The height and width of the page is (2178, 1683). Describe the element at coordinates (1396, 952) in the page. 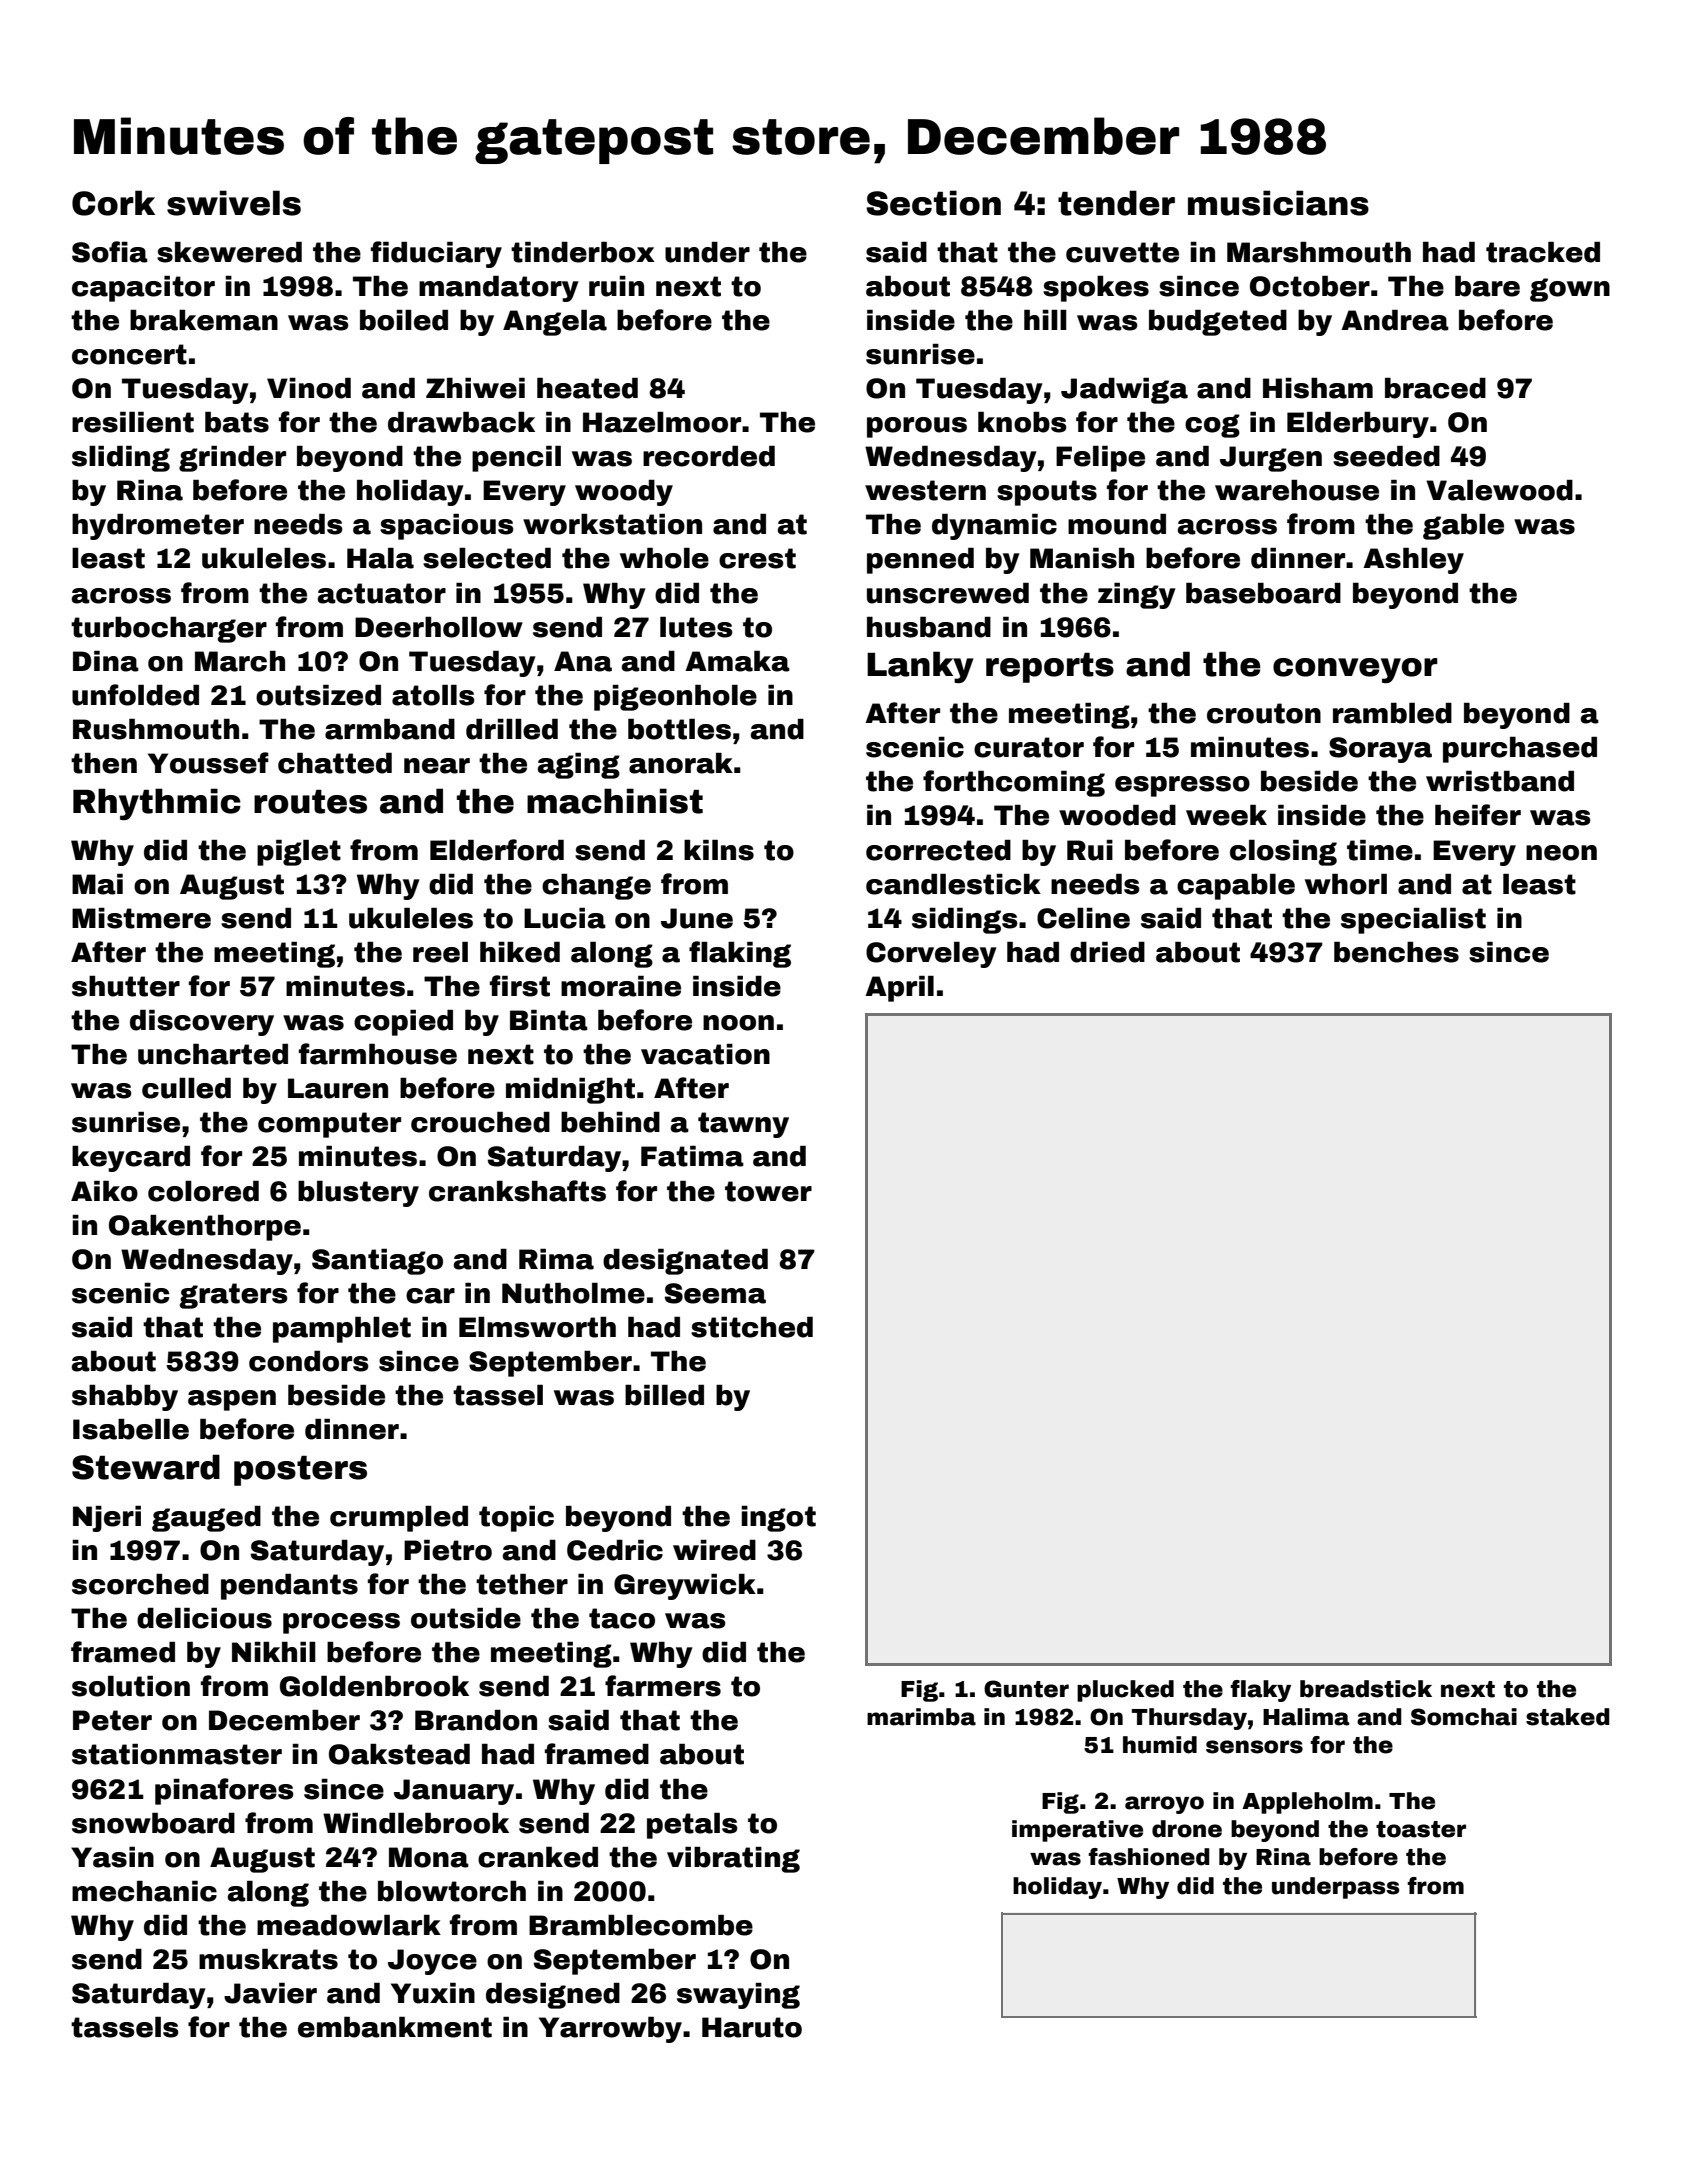

I see `benches` at that location.
